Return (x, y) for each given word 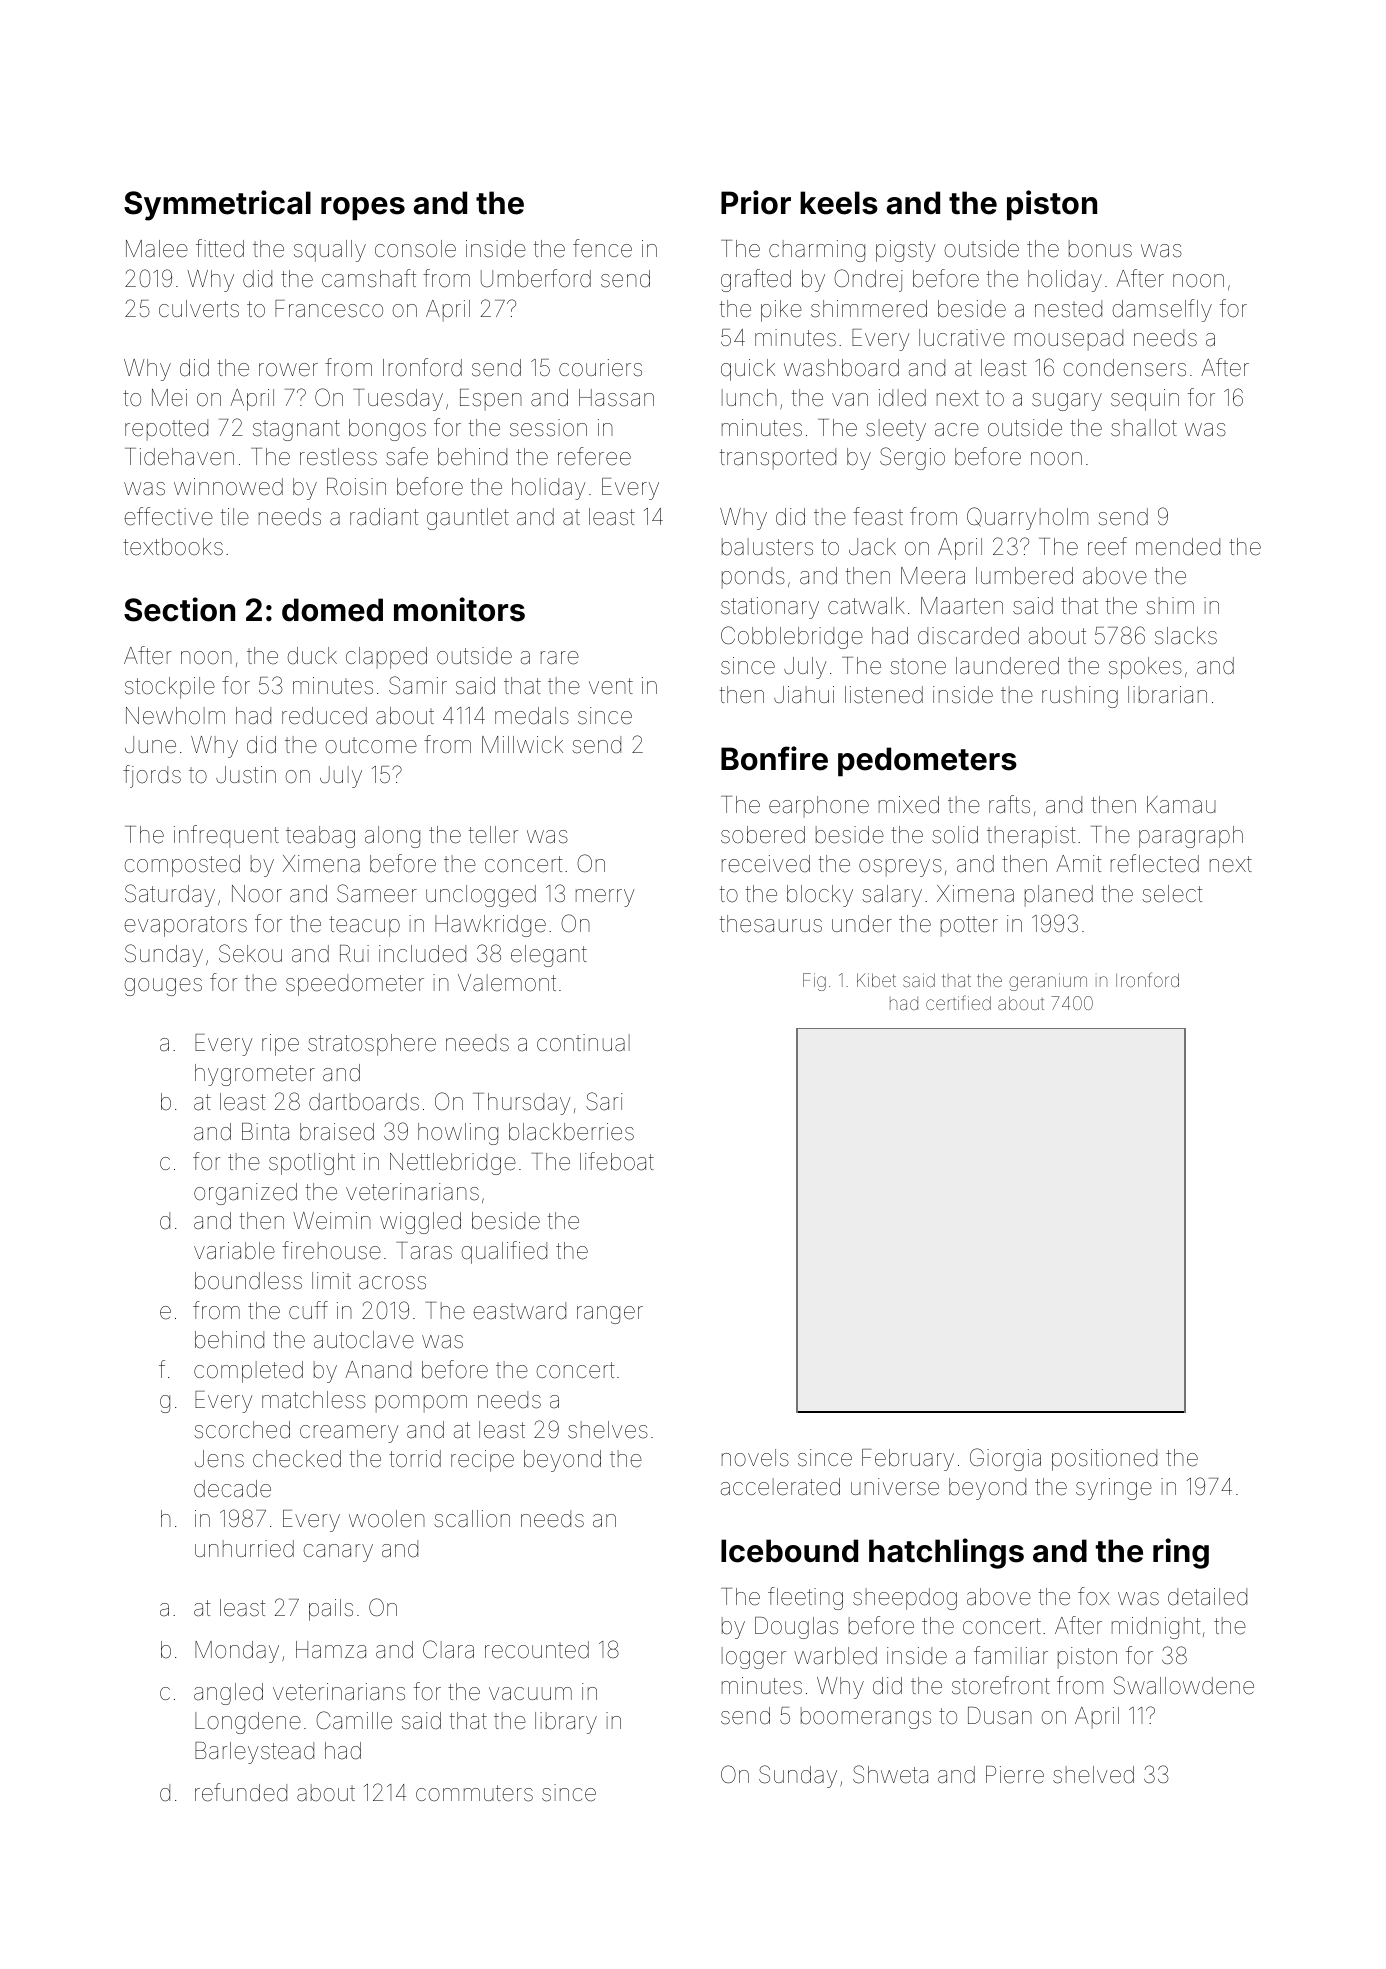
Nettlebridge (453, 1164)
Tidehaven (179, 457)
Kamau (1181, 805)
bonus (1100, 249)
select (1172, 894)
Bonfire (774, 758)
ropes (363, 209)
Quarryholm (1027, 518)
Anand (378, 1370)
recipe (482, 1461)
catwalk (866, 606)
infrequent (226, 836)
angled (228, 1694)
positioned (1104, 1460)
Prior (756, 202)
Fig (814, 982)
